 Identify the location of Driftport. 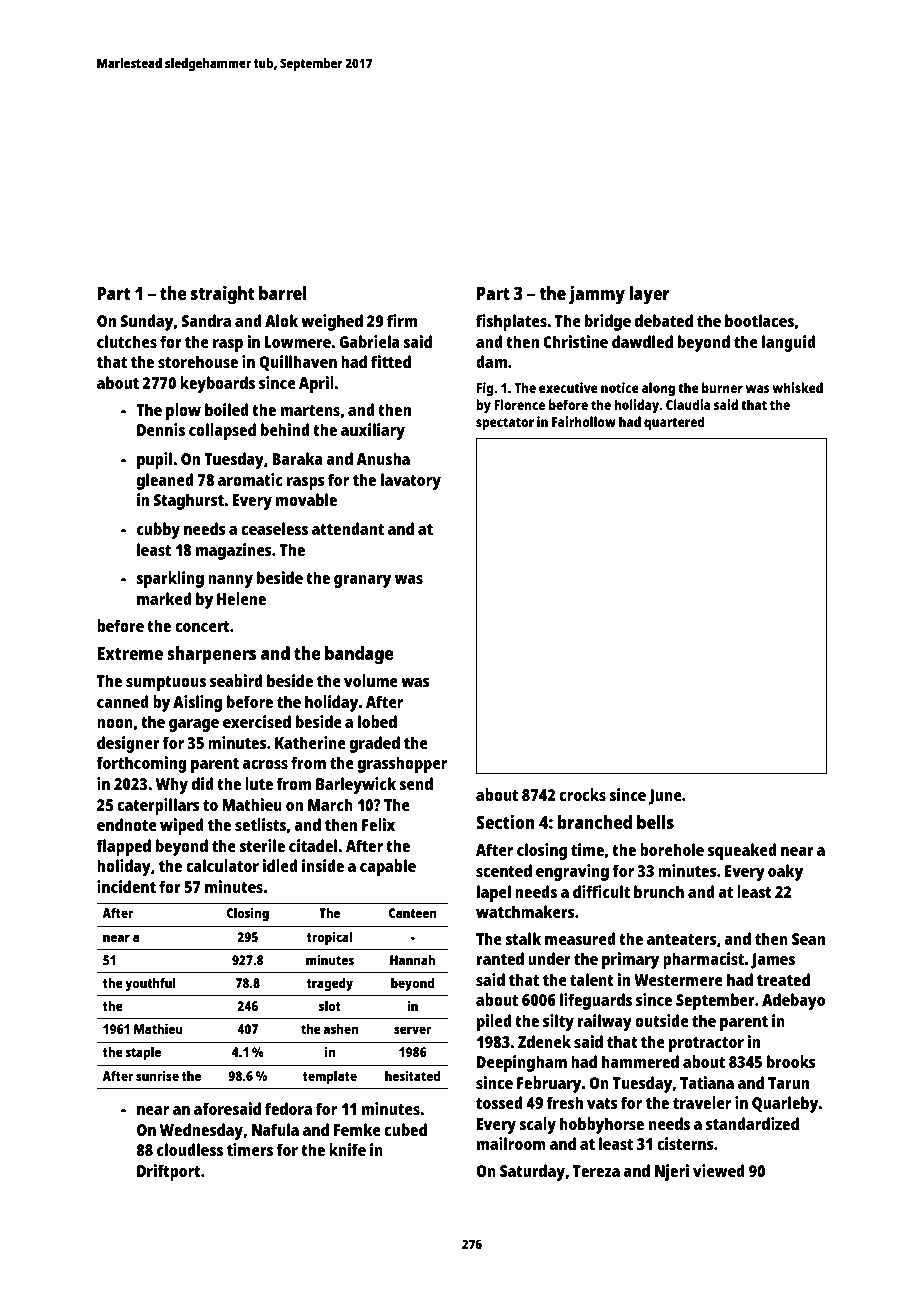
(169, 1172).
